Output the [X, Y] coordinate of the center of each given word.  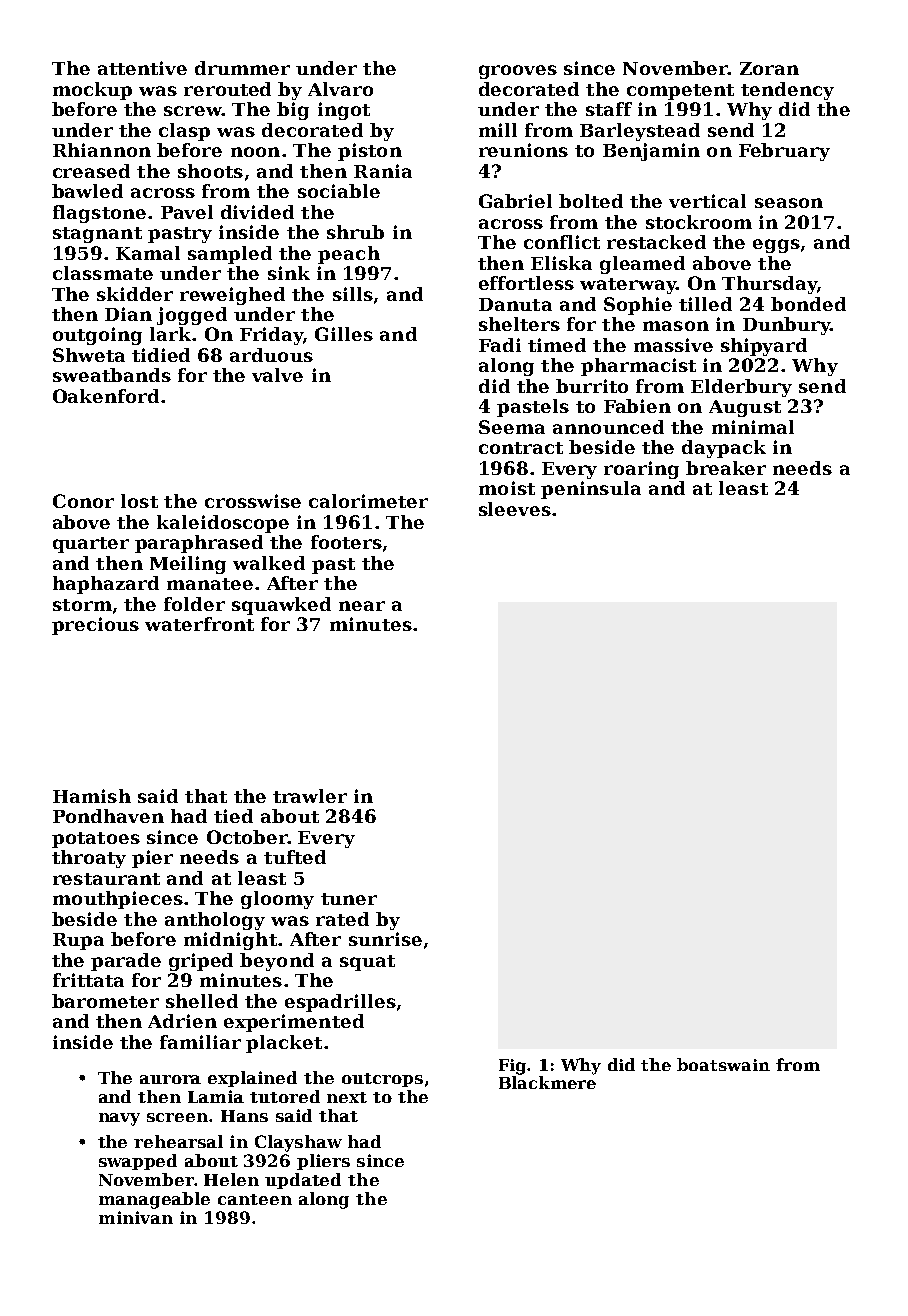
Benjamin [651, 152]
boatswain [723, 1064]
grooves [518, 72]
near [362, 606]
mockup [92, 91]
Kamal [148, 253]
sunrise [385, 939]
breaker [726, 468]
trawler [310, 796]
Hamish [92, 796]
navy [119, 1119]
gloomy [277, 900]
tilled [705, 304]
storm [82, 605]
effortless [526, 283]
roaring [641, 470]
